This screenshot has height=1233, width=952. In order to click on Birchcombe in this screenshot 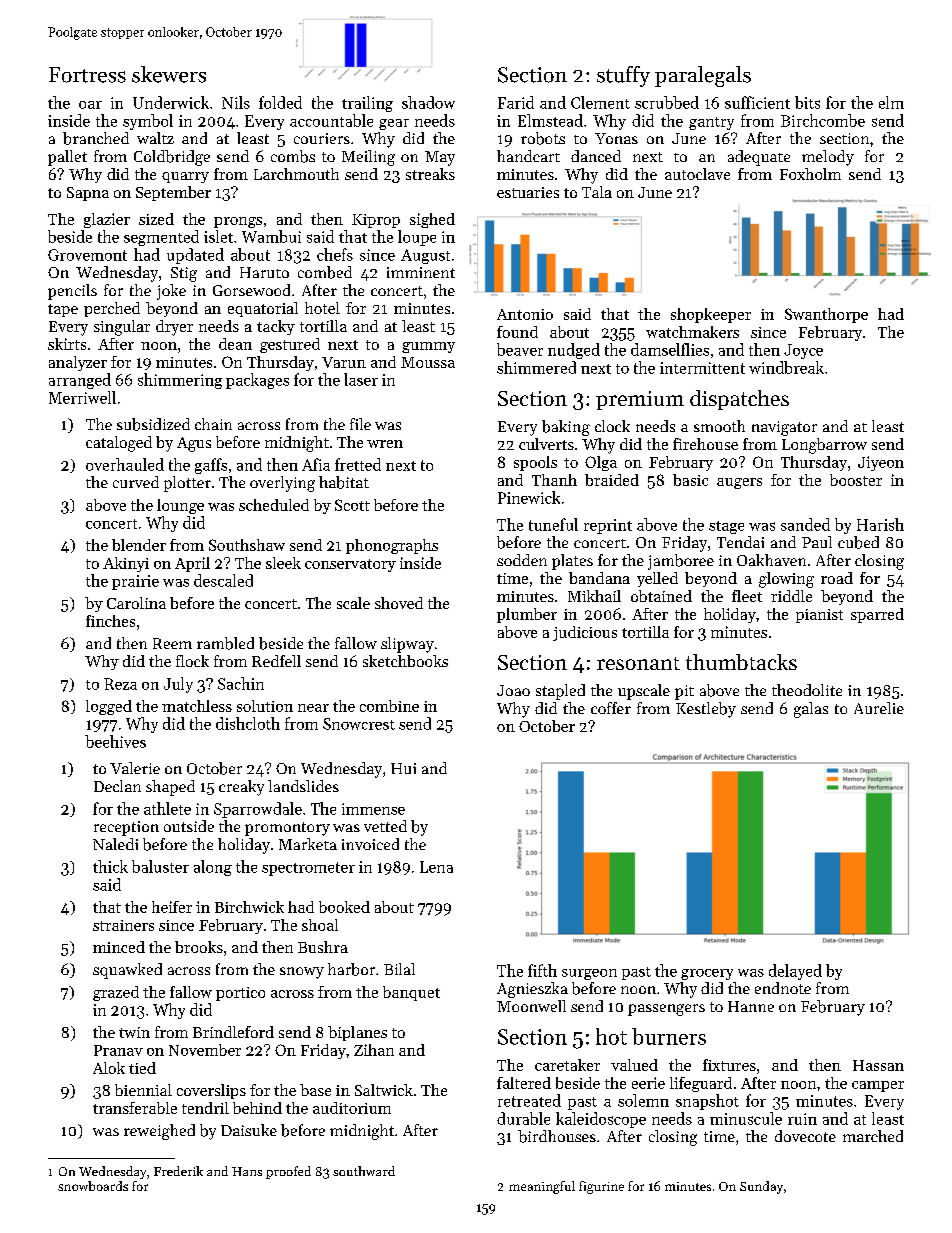, I will do `click(823, 120)`.
